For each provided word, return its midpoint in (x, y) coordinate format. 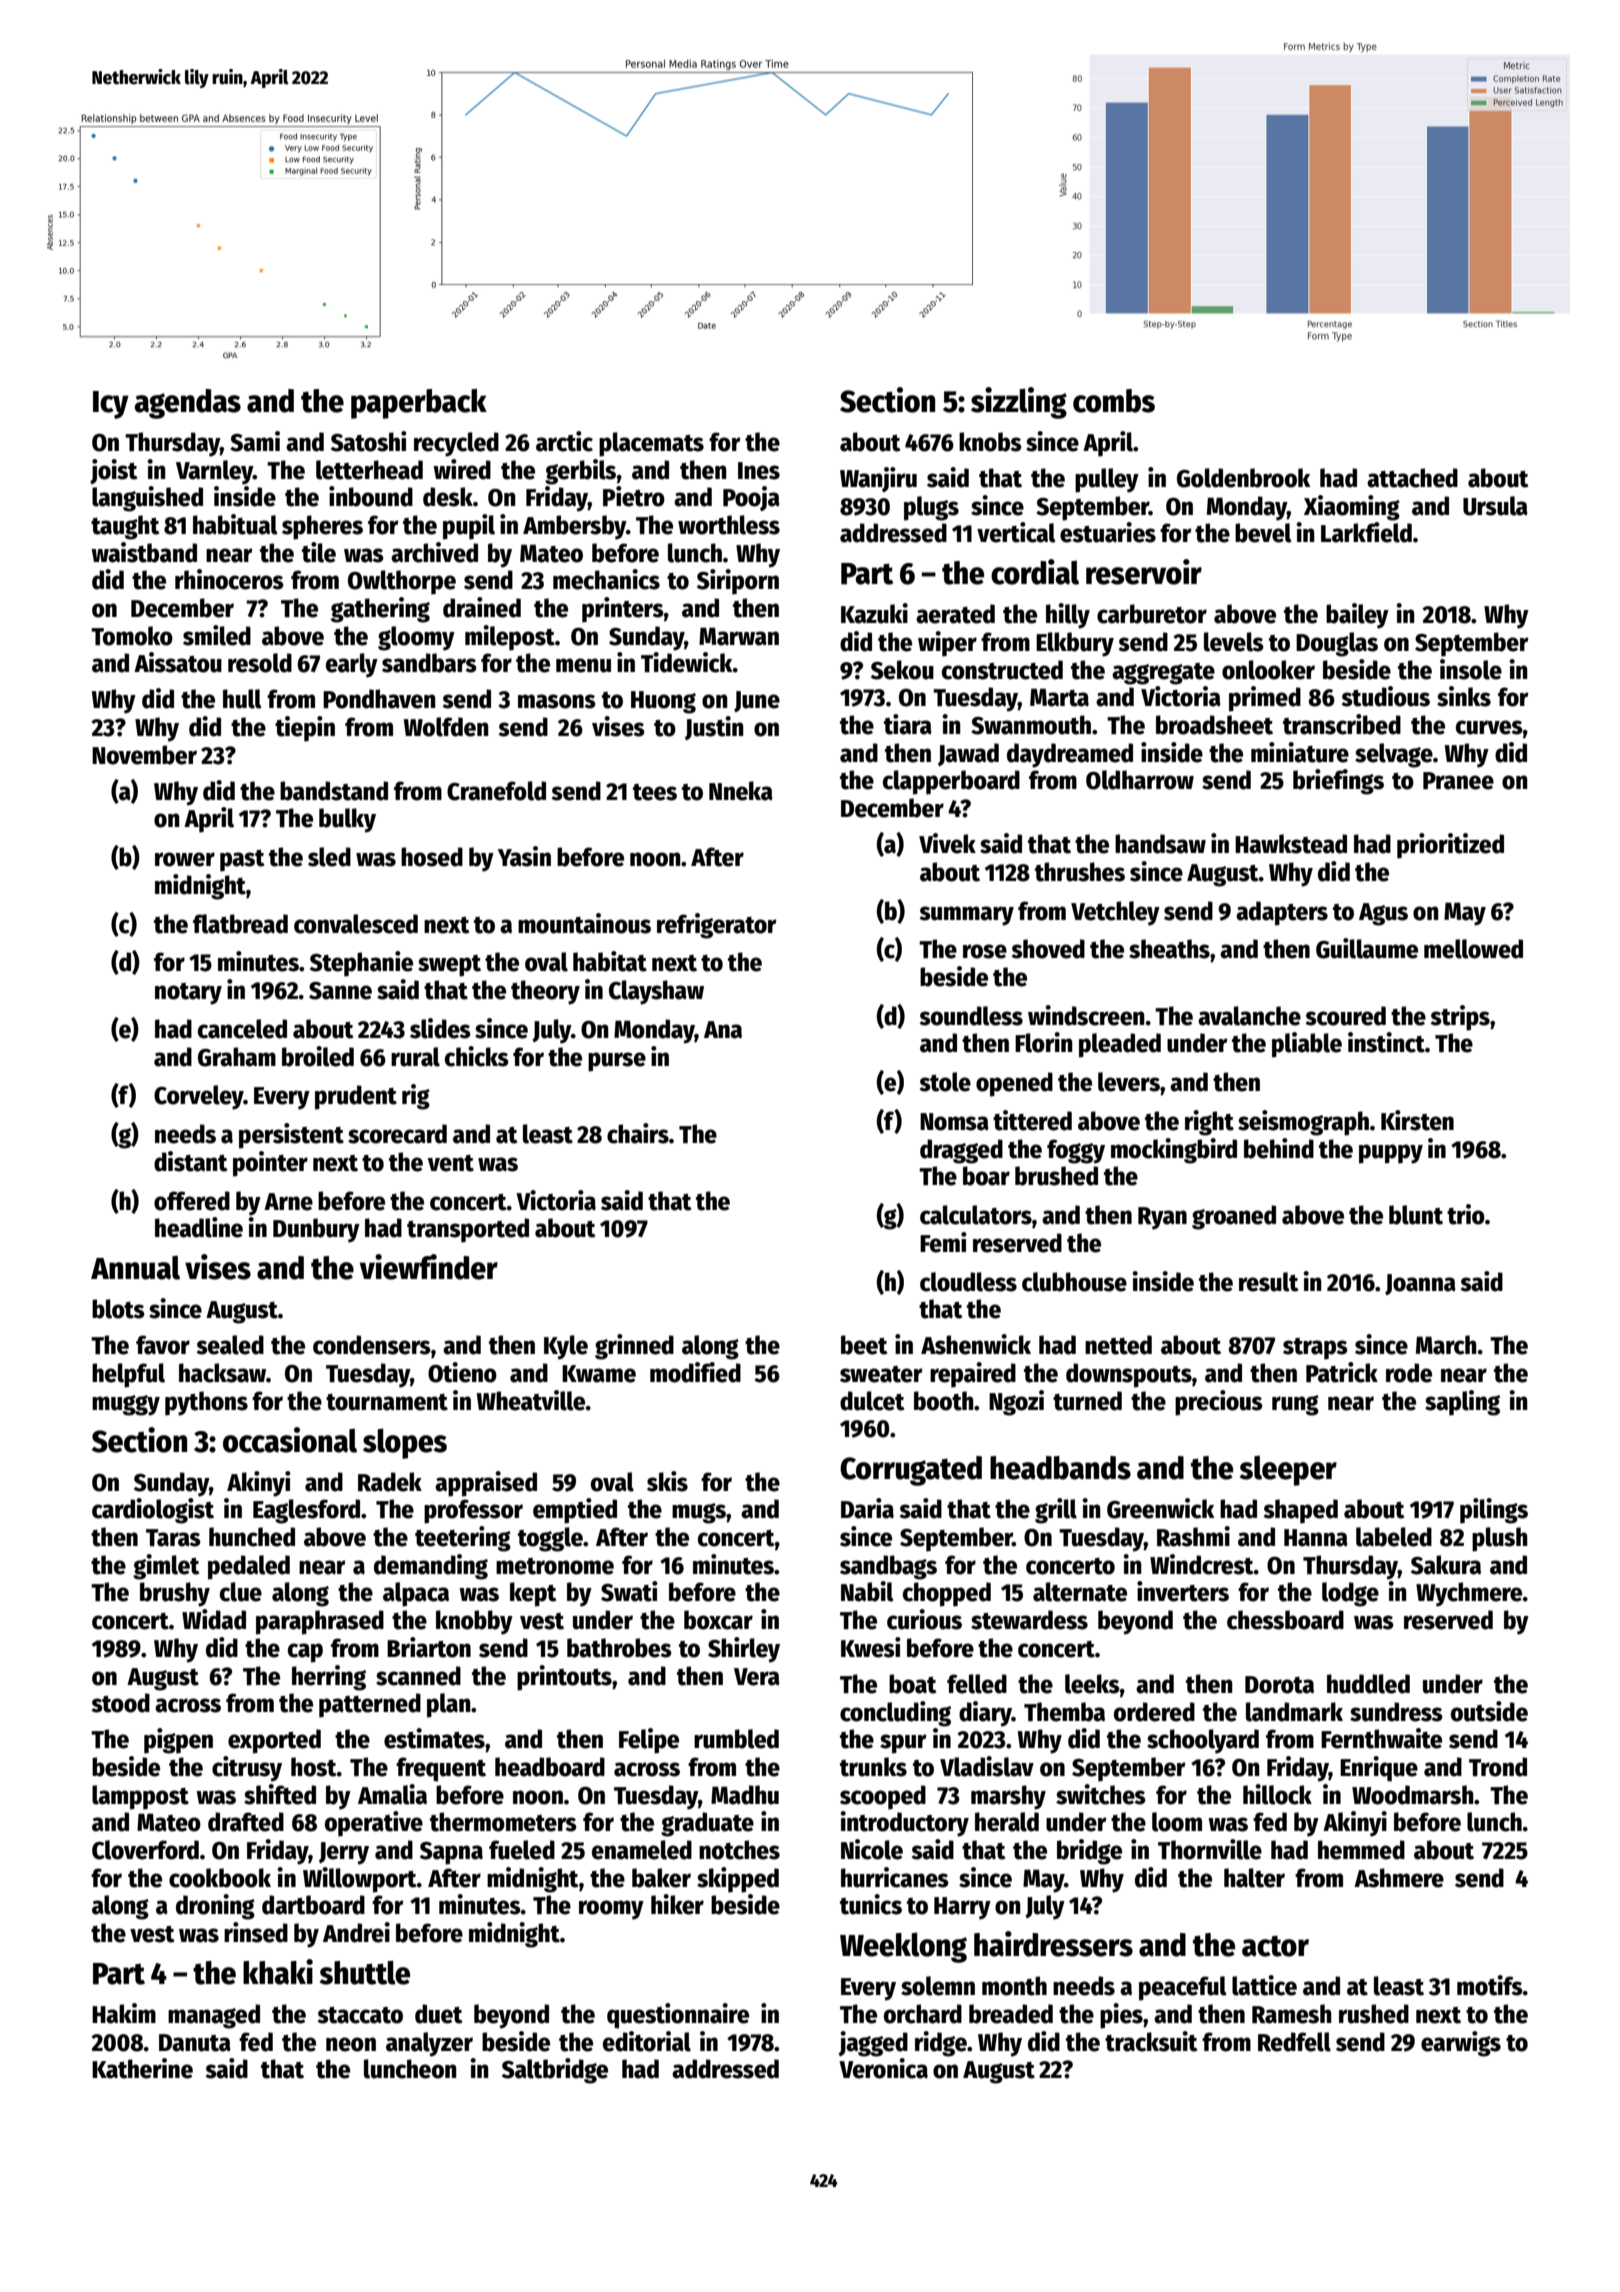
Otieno (462, 1372)
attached (1412, 478)
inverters (1183, 1591)
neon (351, 2044)
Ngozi (1016, 1403)
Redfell (1294, 2042)
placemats (651, 444)
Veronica (883, 2068)
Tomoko (132, 636)
